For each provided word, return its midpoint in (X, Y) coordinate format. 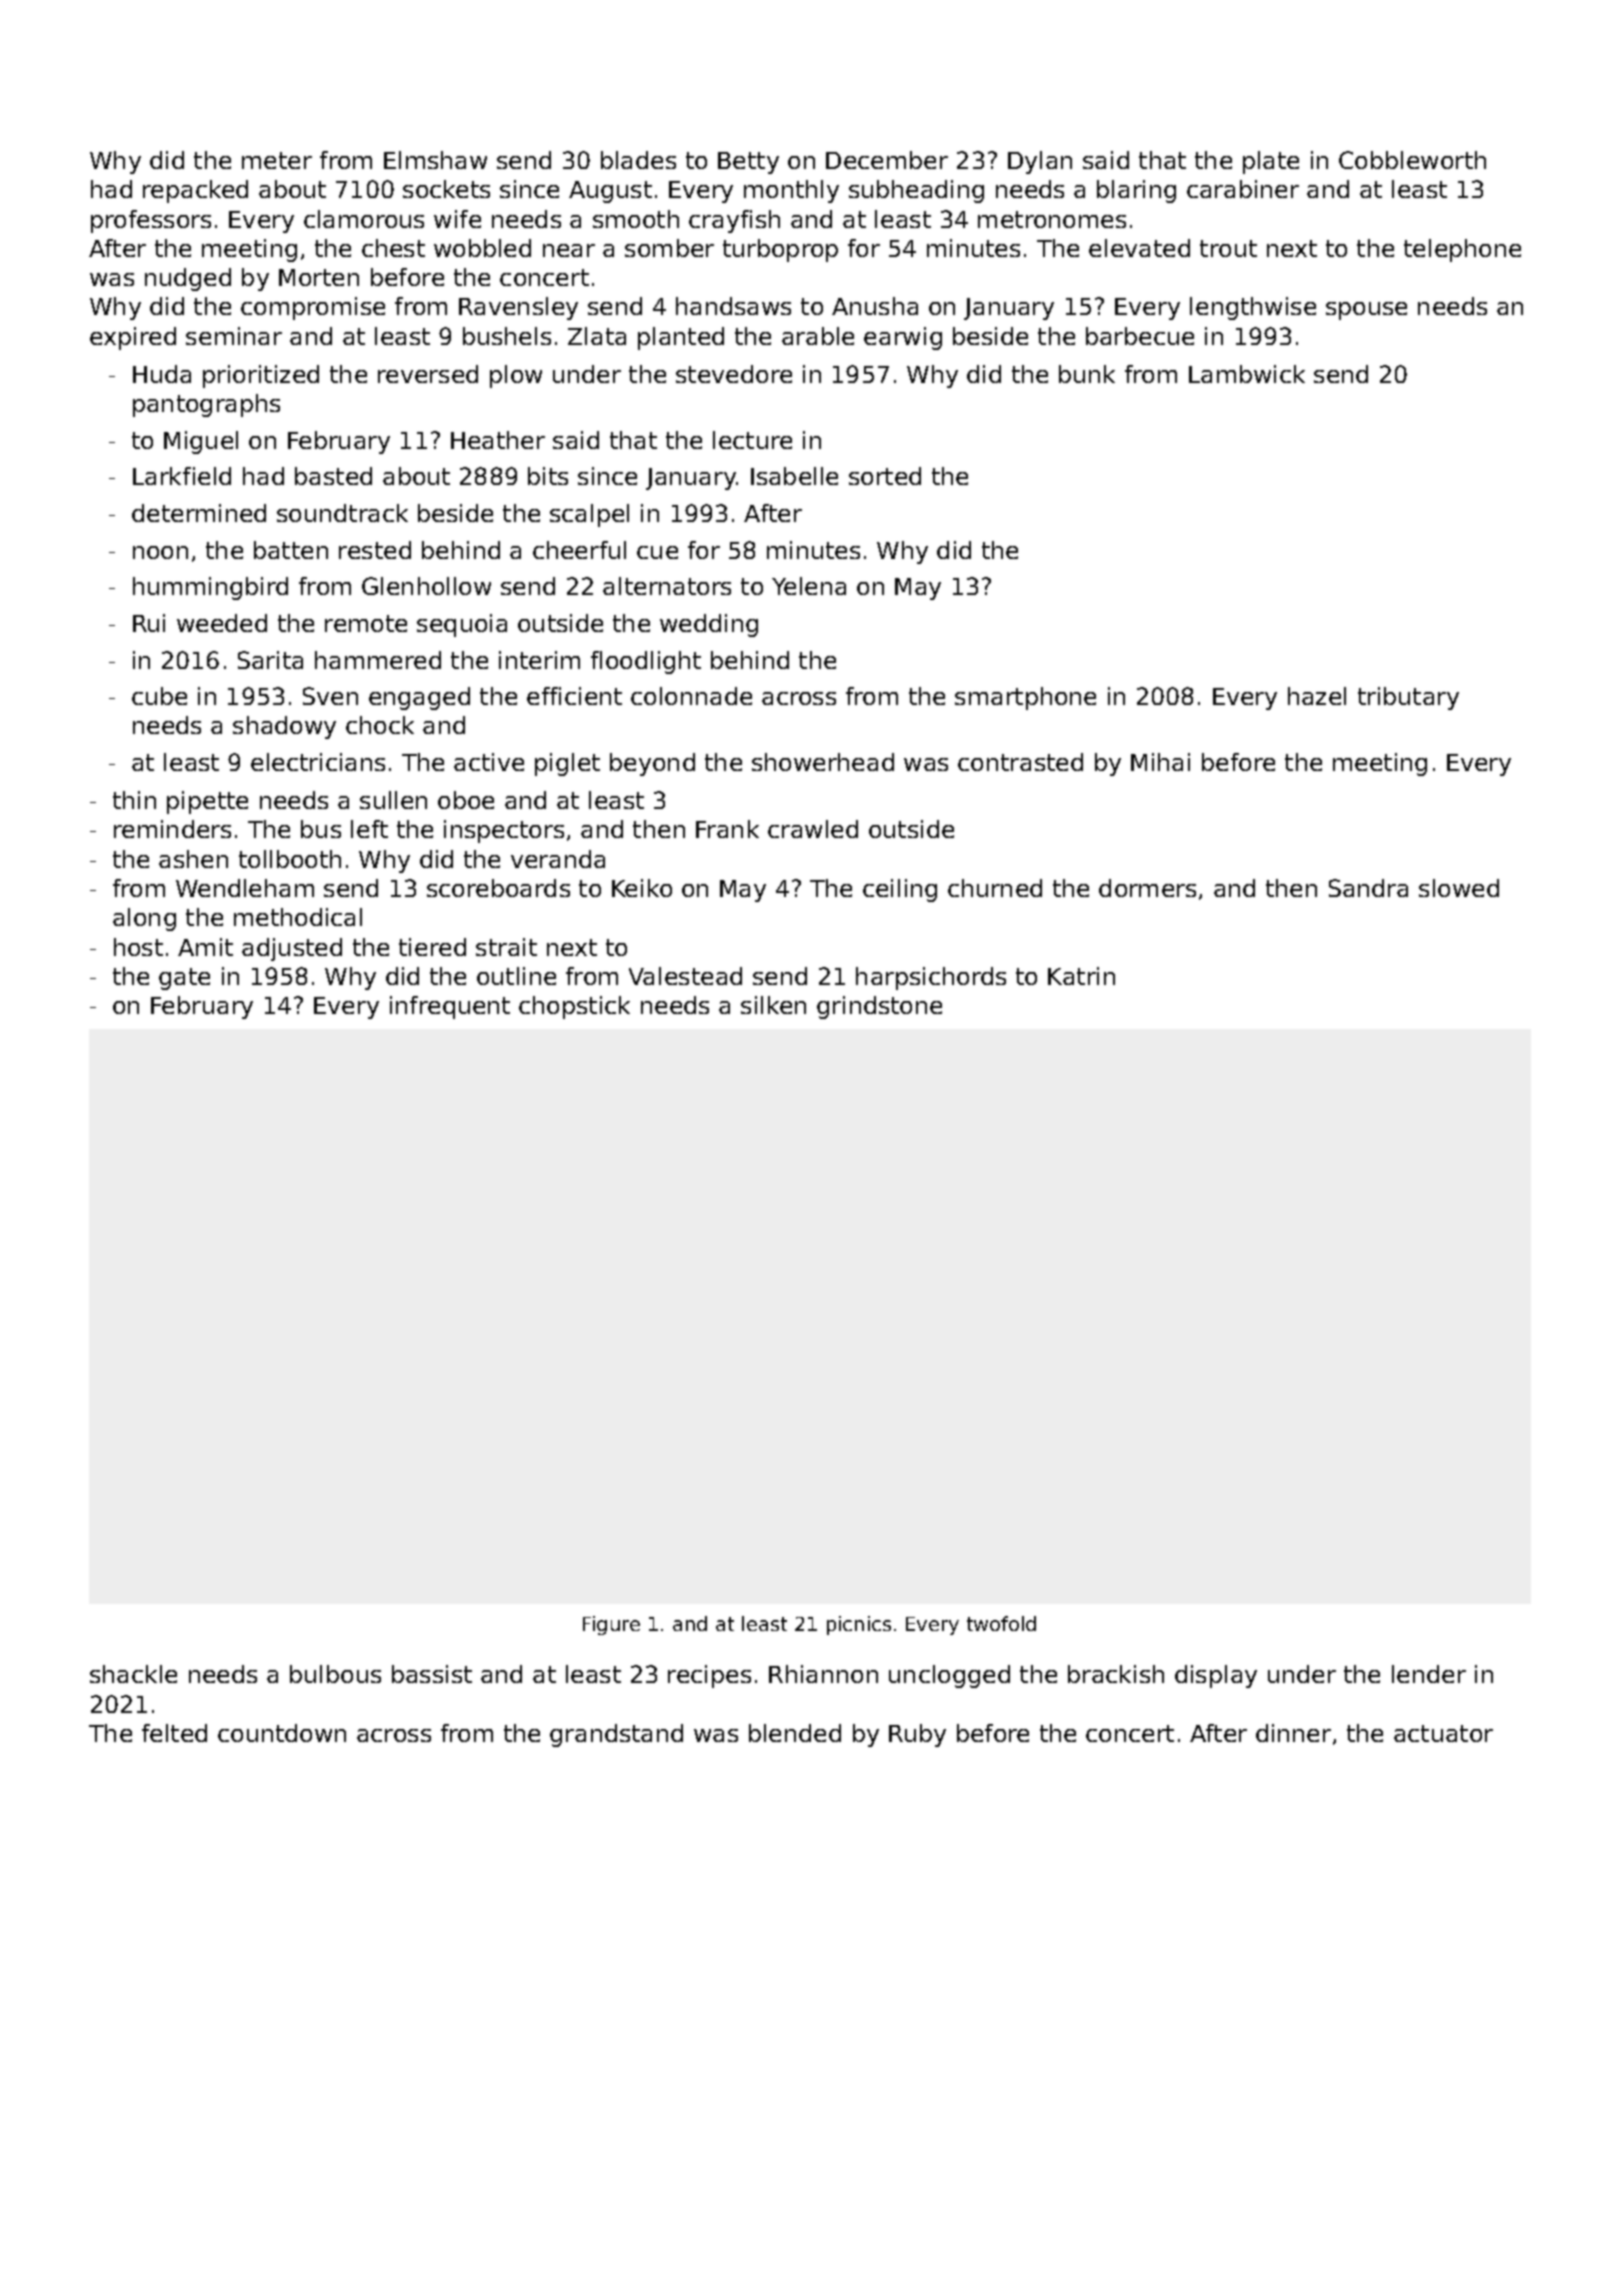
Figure (611, 1625)
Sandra (1368, 888)
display (1216, 1676)
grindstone (879, 1007)
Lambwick (1247, 374)
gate (184, 979)
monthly (791, 191)
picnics (859, 1625)
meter (277, 160)
